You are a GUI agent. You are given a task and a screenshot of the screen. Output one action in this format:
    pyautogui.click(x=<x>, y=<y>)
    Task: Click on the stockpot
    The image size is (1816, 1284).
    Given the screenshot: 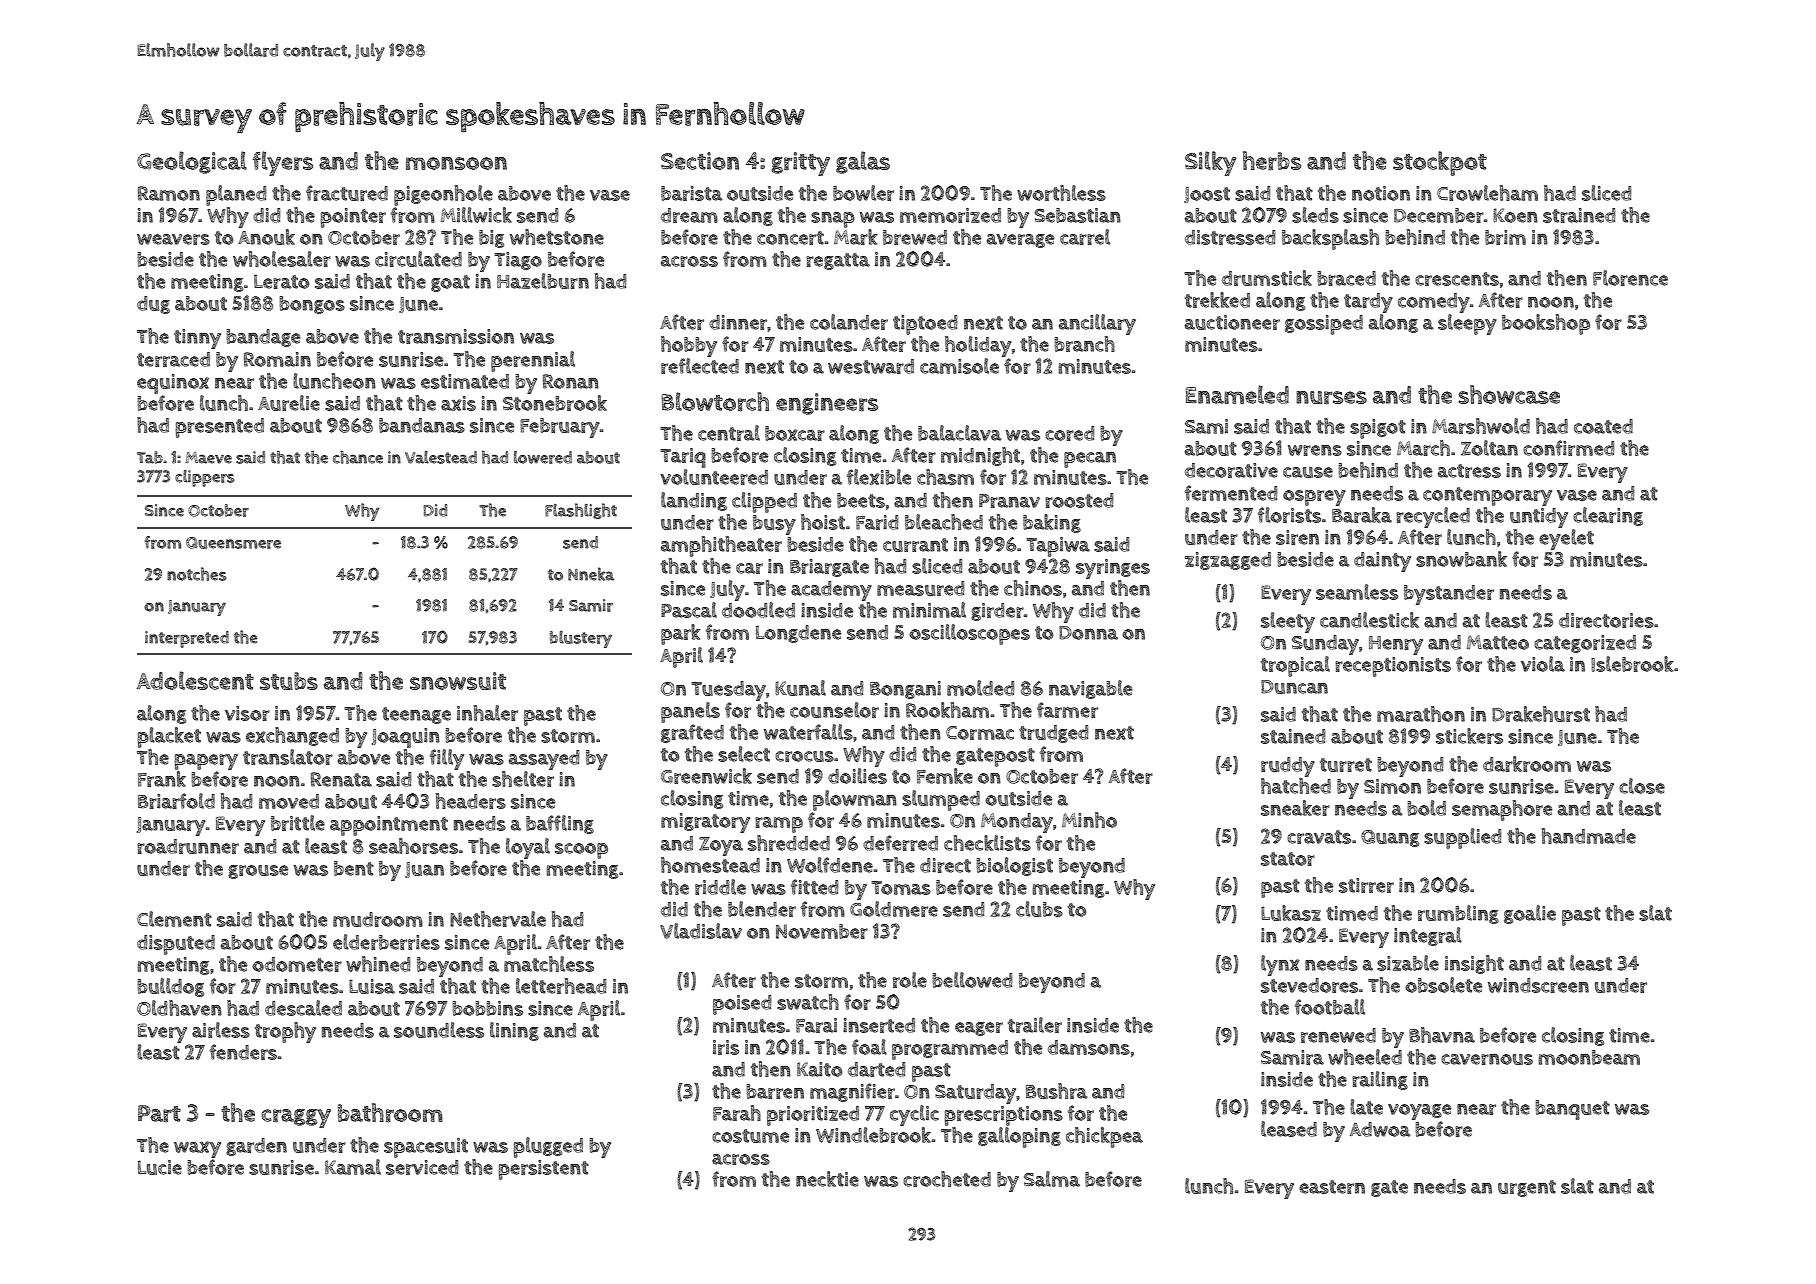 What is the action you would take?
    pyautogui.click(x=1440, y=163)
